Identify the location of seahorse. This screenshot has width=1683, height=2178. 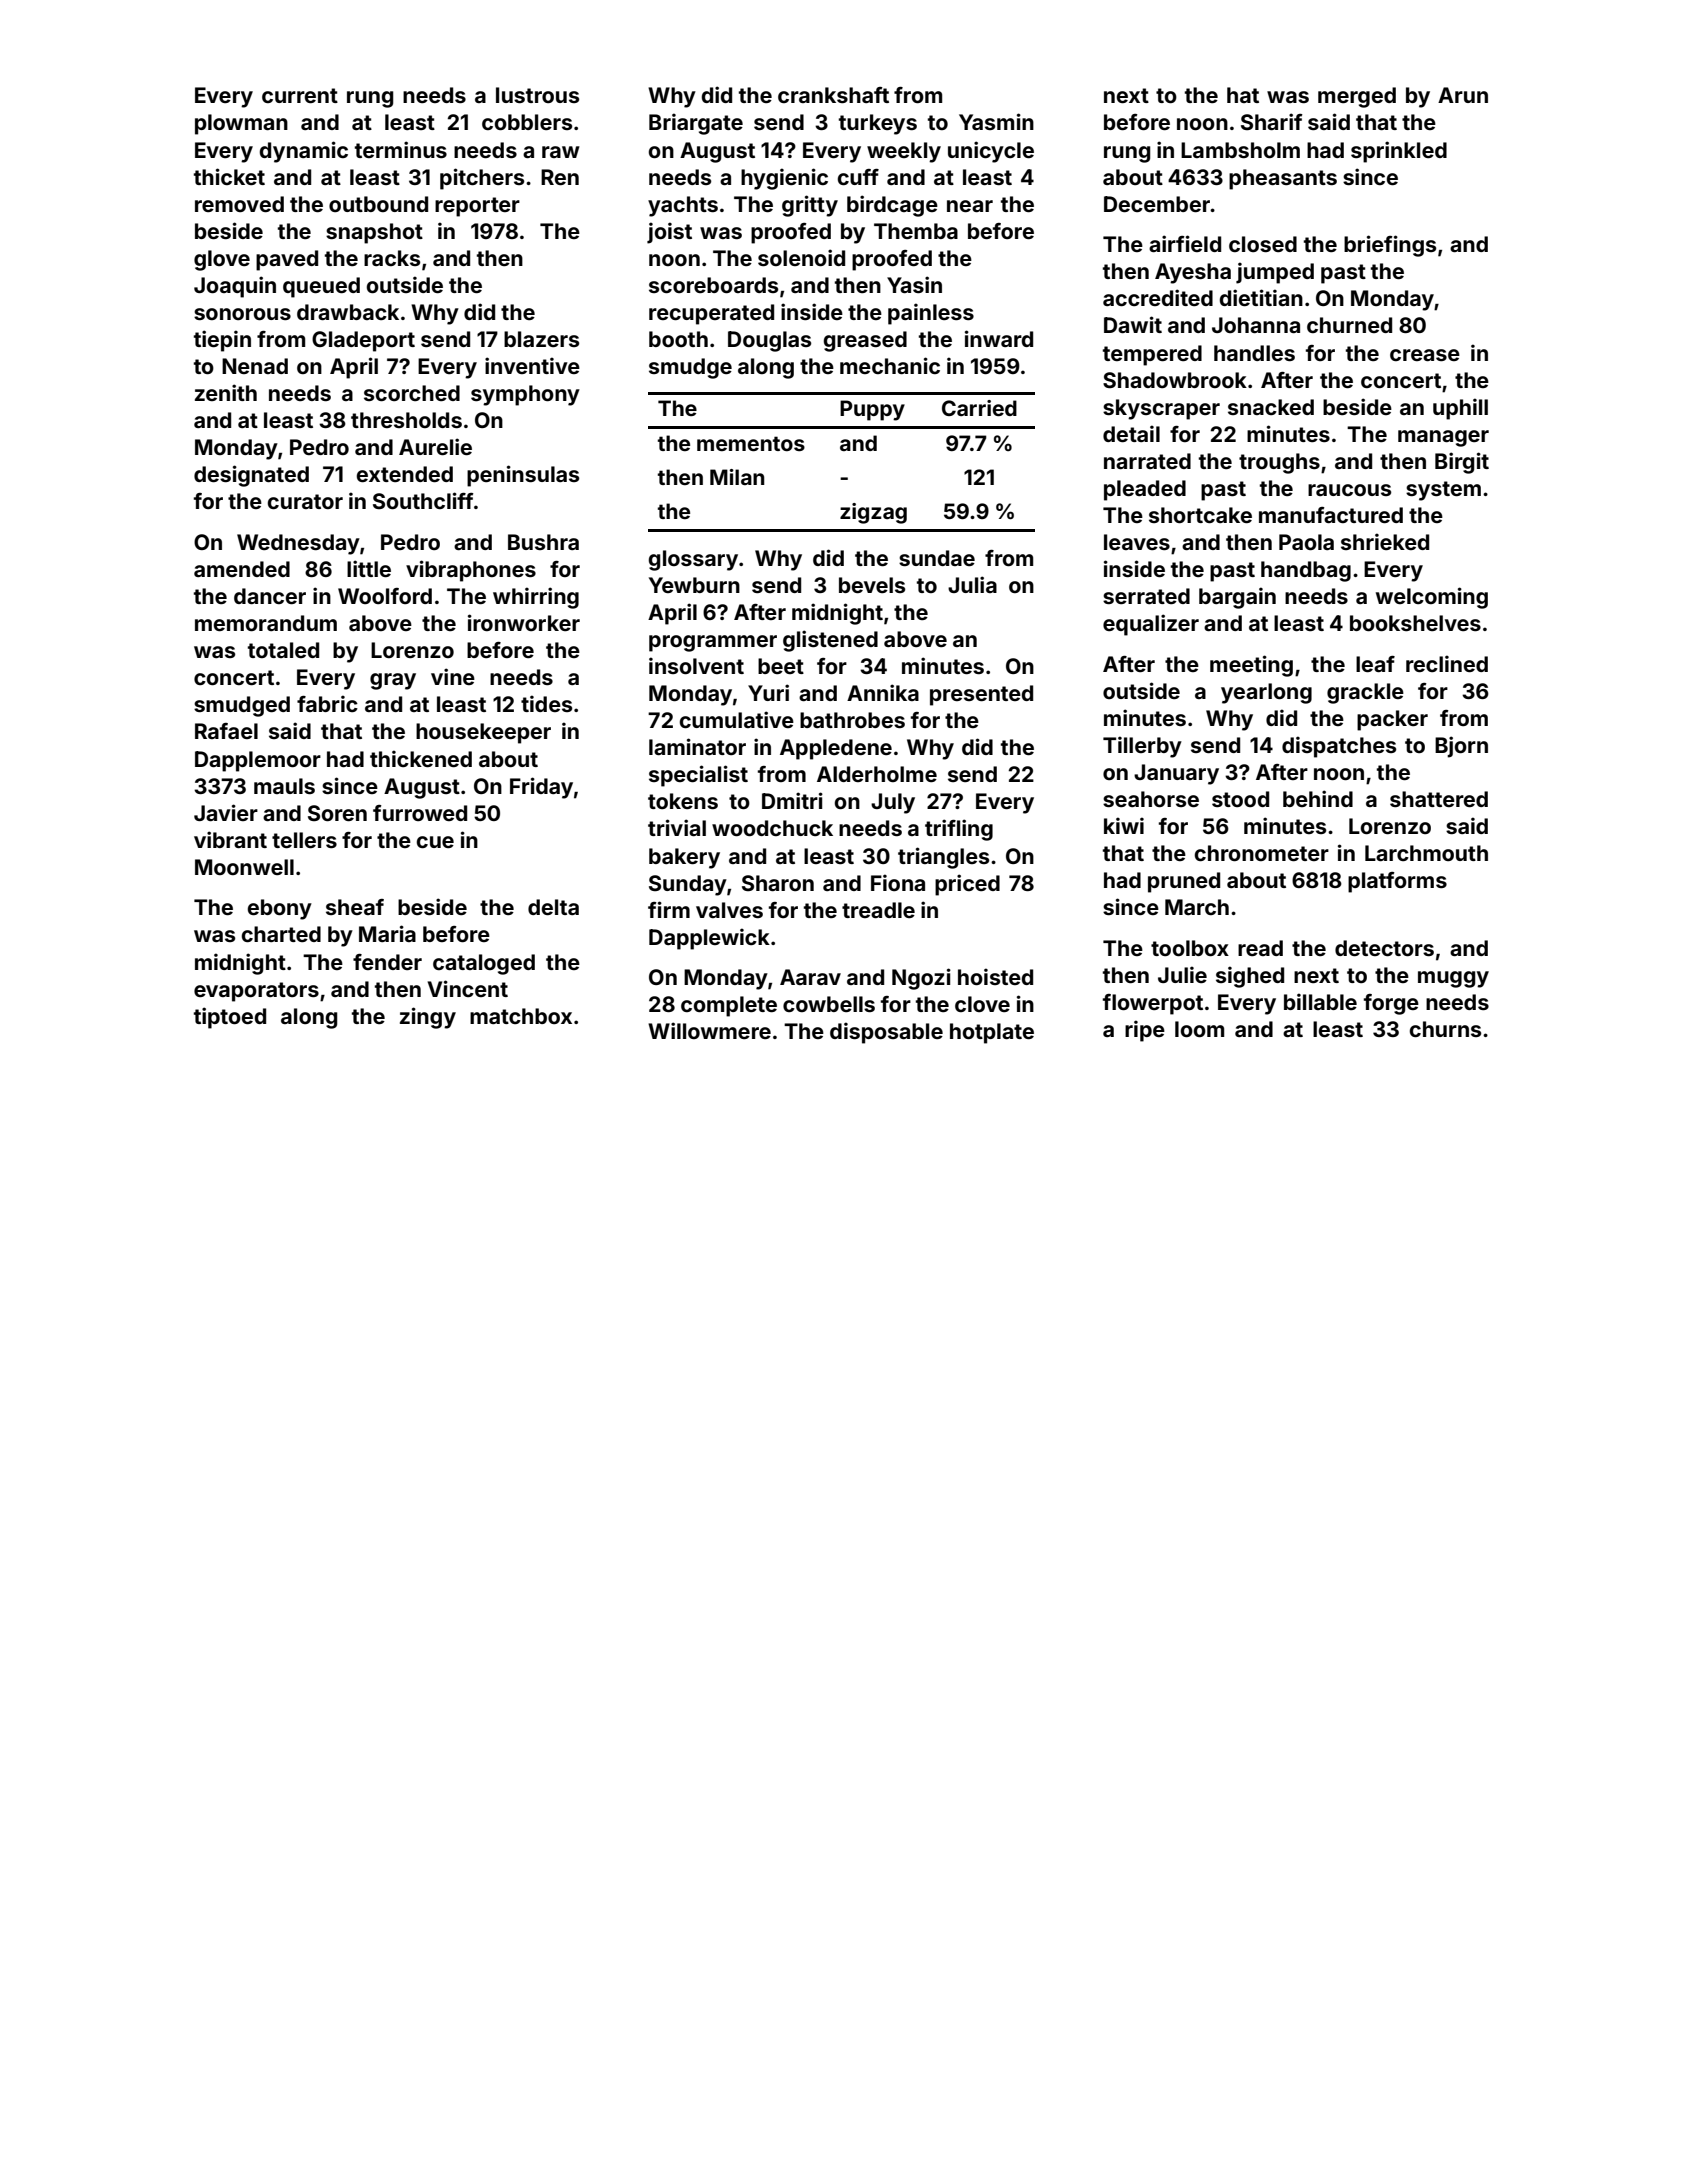
(1151, 799).
